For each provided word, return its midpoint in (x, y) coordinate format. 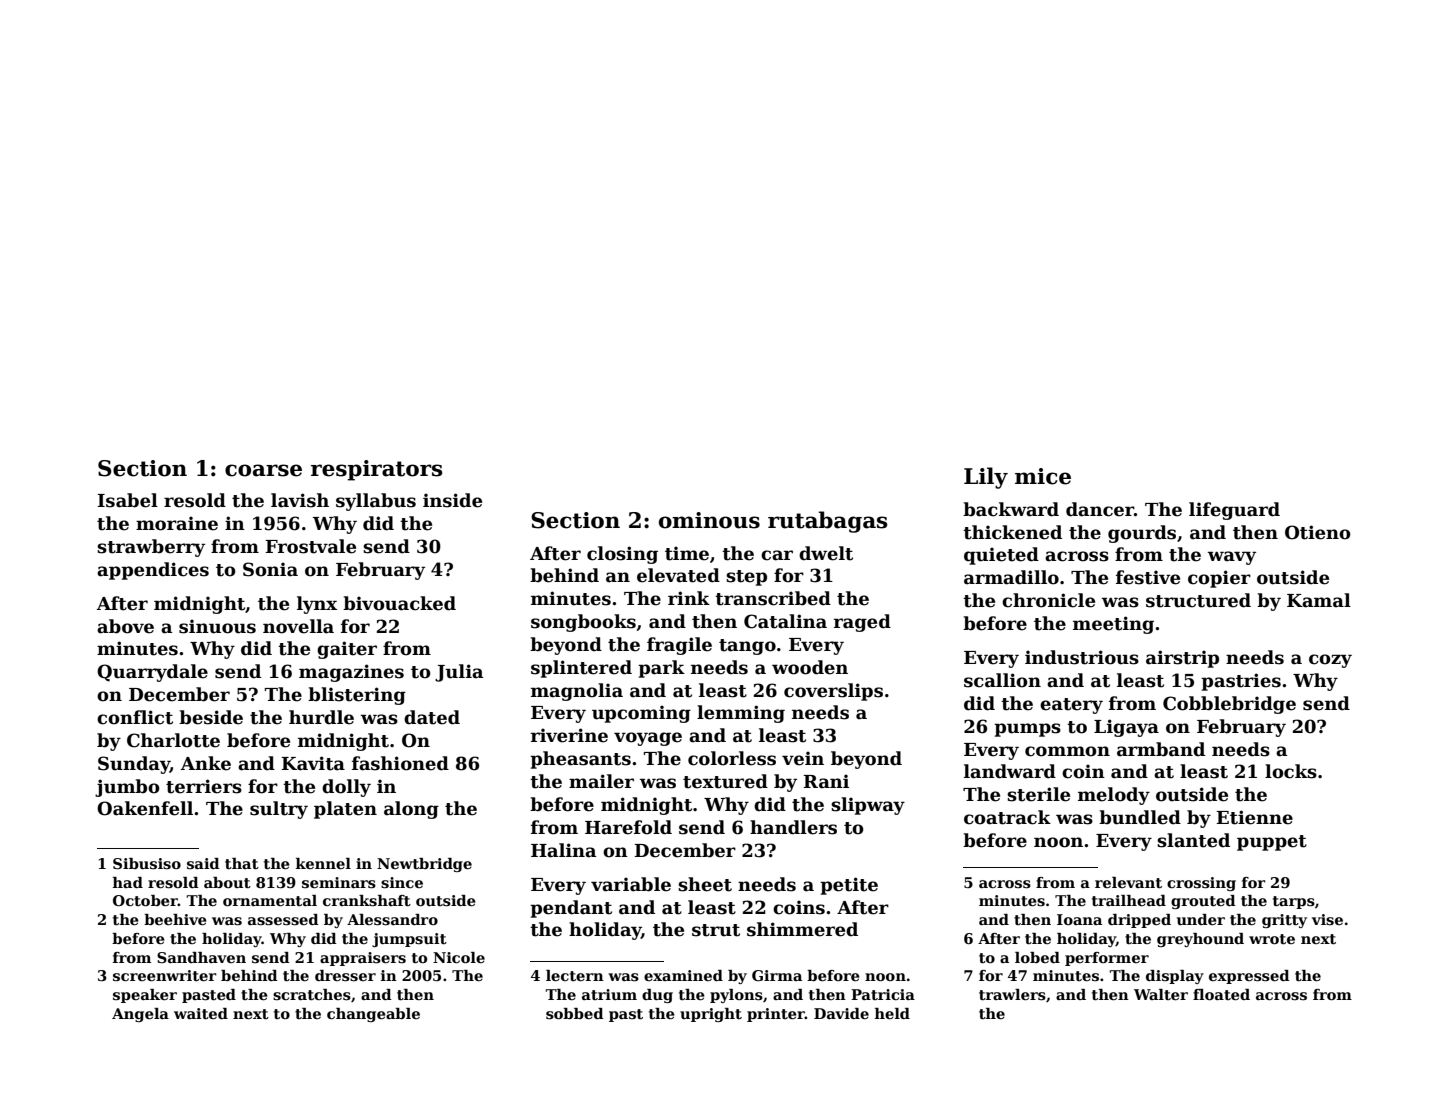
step (746, 578)
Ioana (1079, 919)
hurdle (321, 717)
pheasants (580, 760)
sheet (705, 884)
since (402, 882)
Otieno (1318, 532)
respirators (377, 470)
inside (452, 500)
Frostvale (311, 546)
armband (1161, 749)
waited (201, 1013)
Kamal (1319, 600)
